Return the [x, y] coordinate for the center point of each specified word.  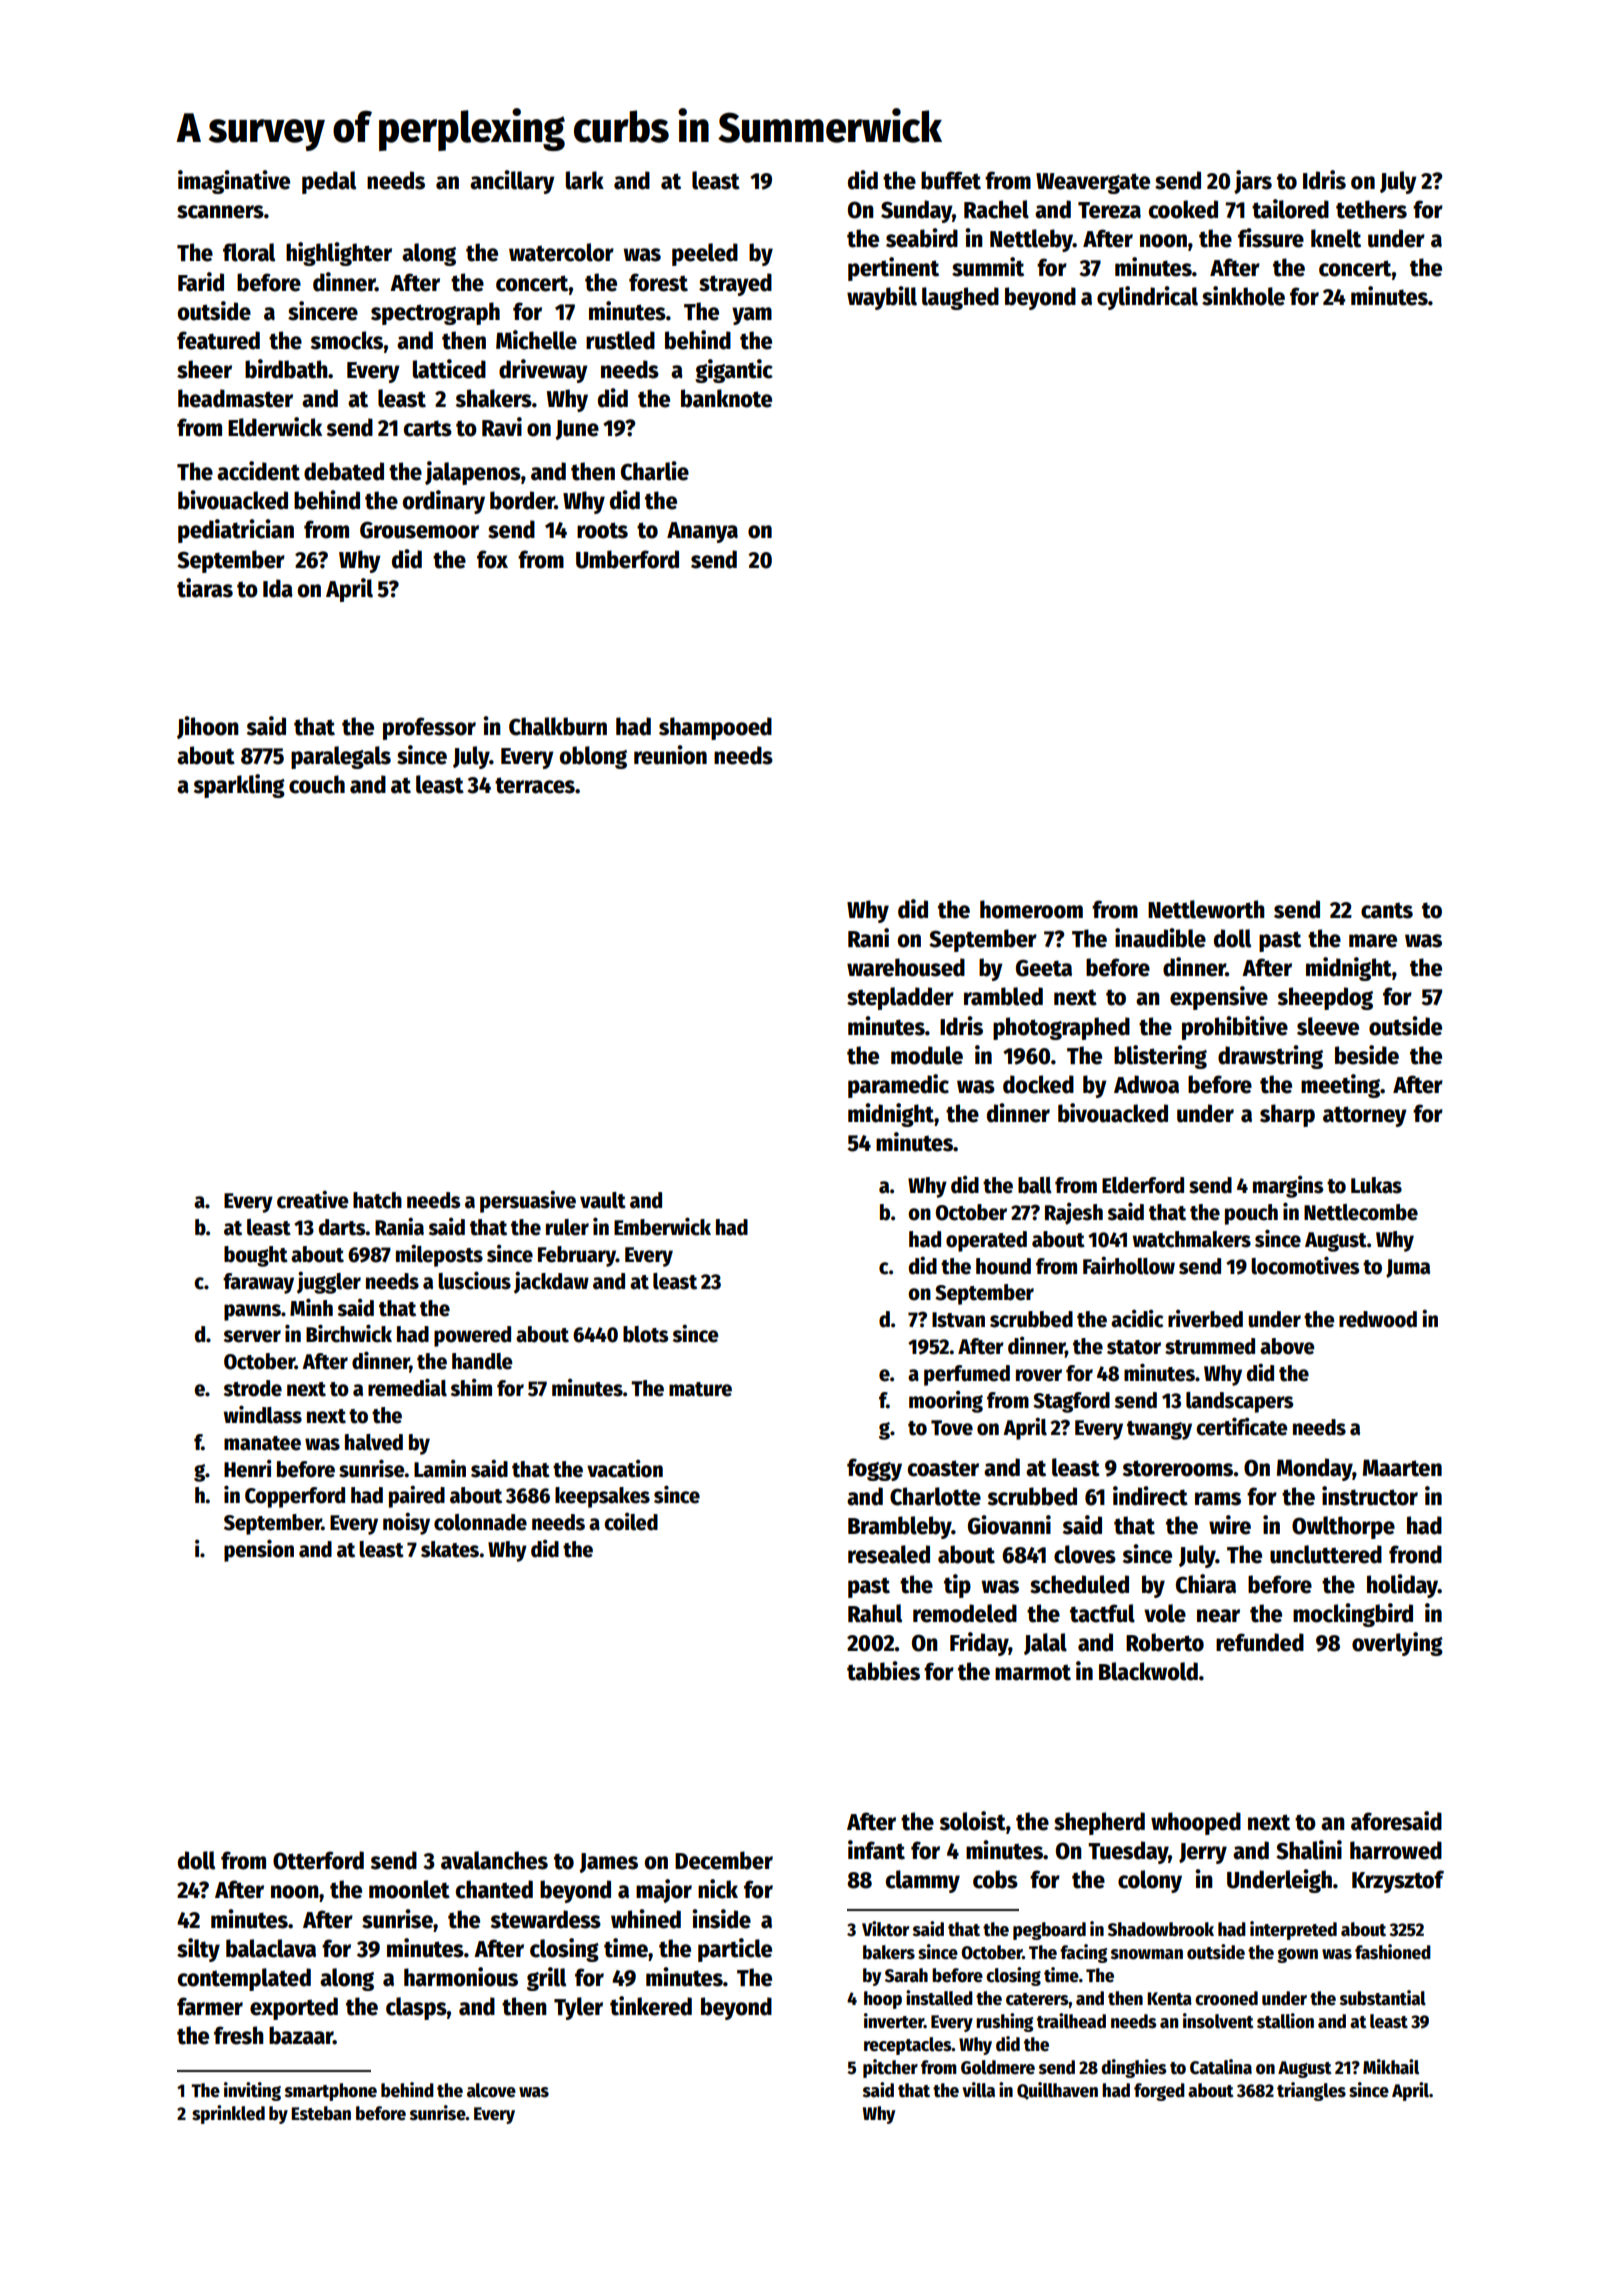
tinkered [651, 2006]
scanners [220, 212]
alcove [491, 2090]
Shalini [1309, 1850]
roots [602, 530]
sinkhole [1243, 296]
